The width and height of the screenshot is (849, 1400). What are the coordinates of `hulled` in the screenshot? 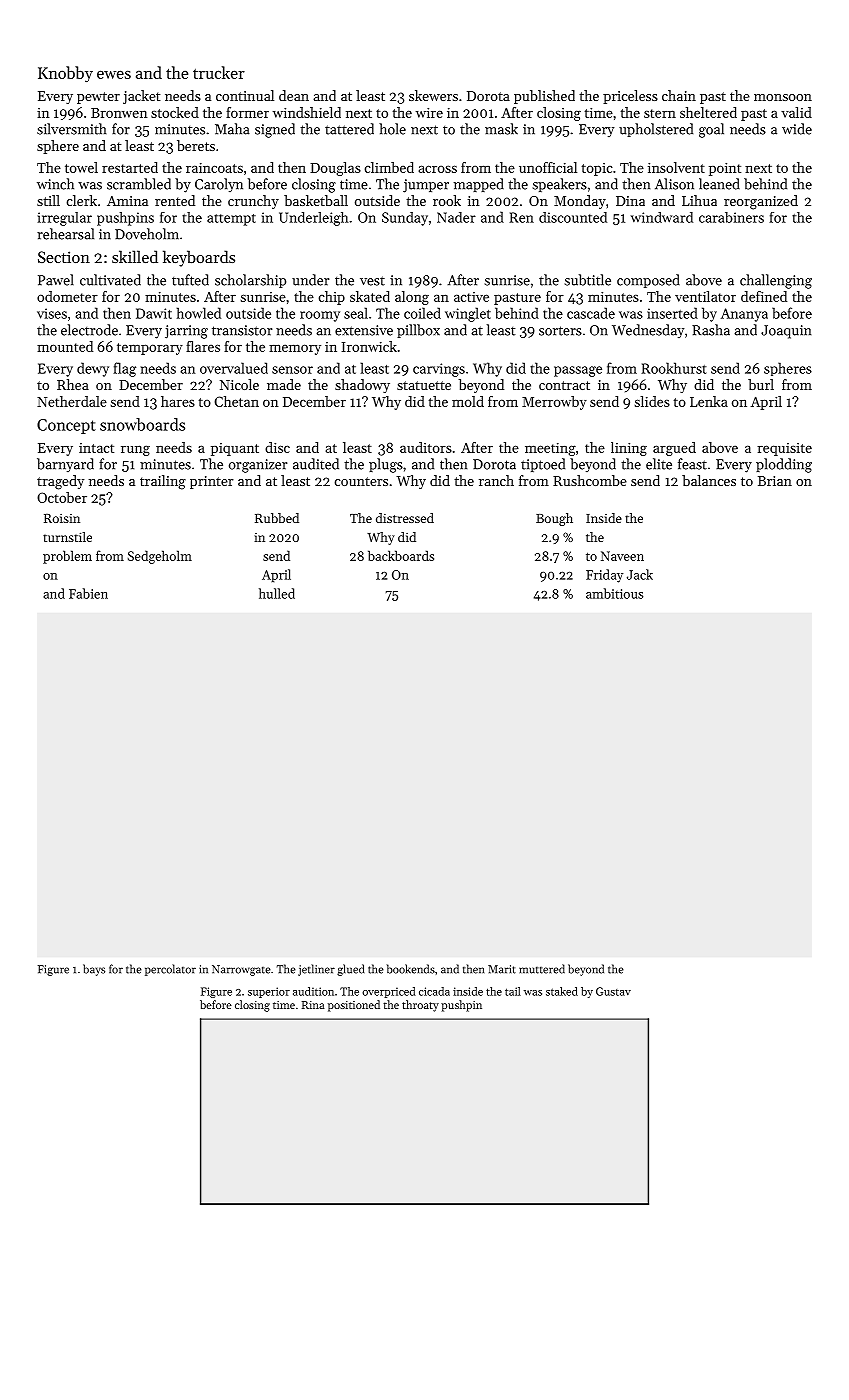 It's located at (277, 593).
